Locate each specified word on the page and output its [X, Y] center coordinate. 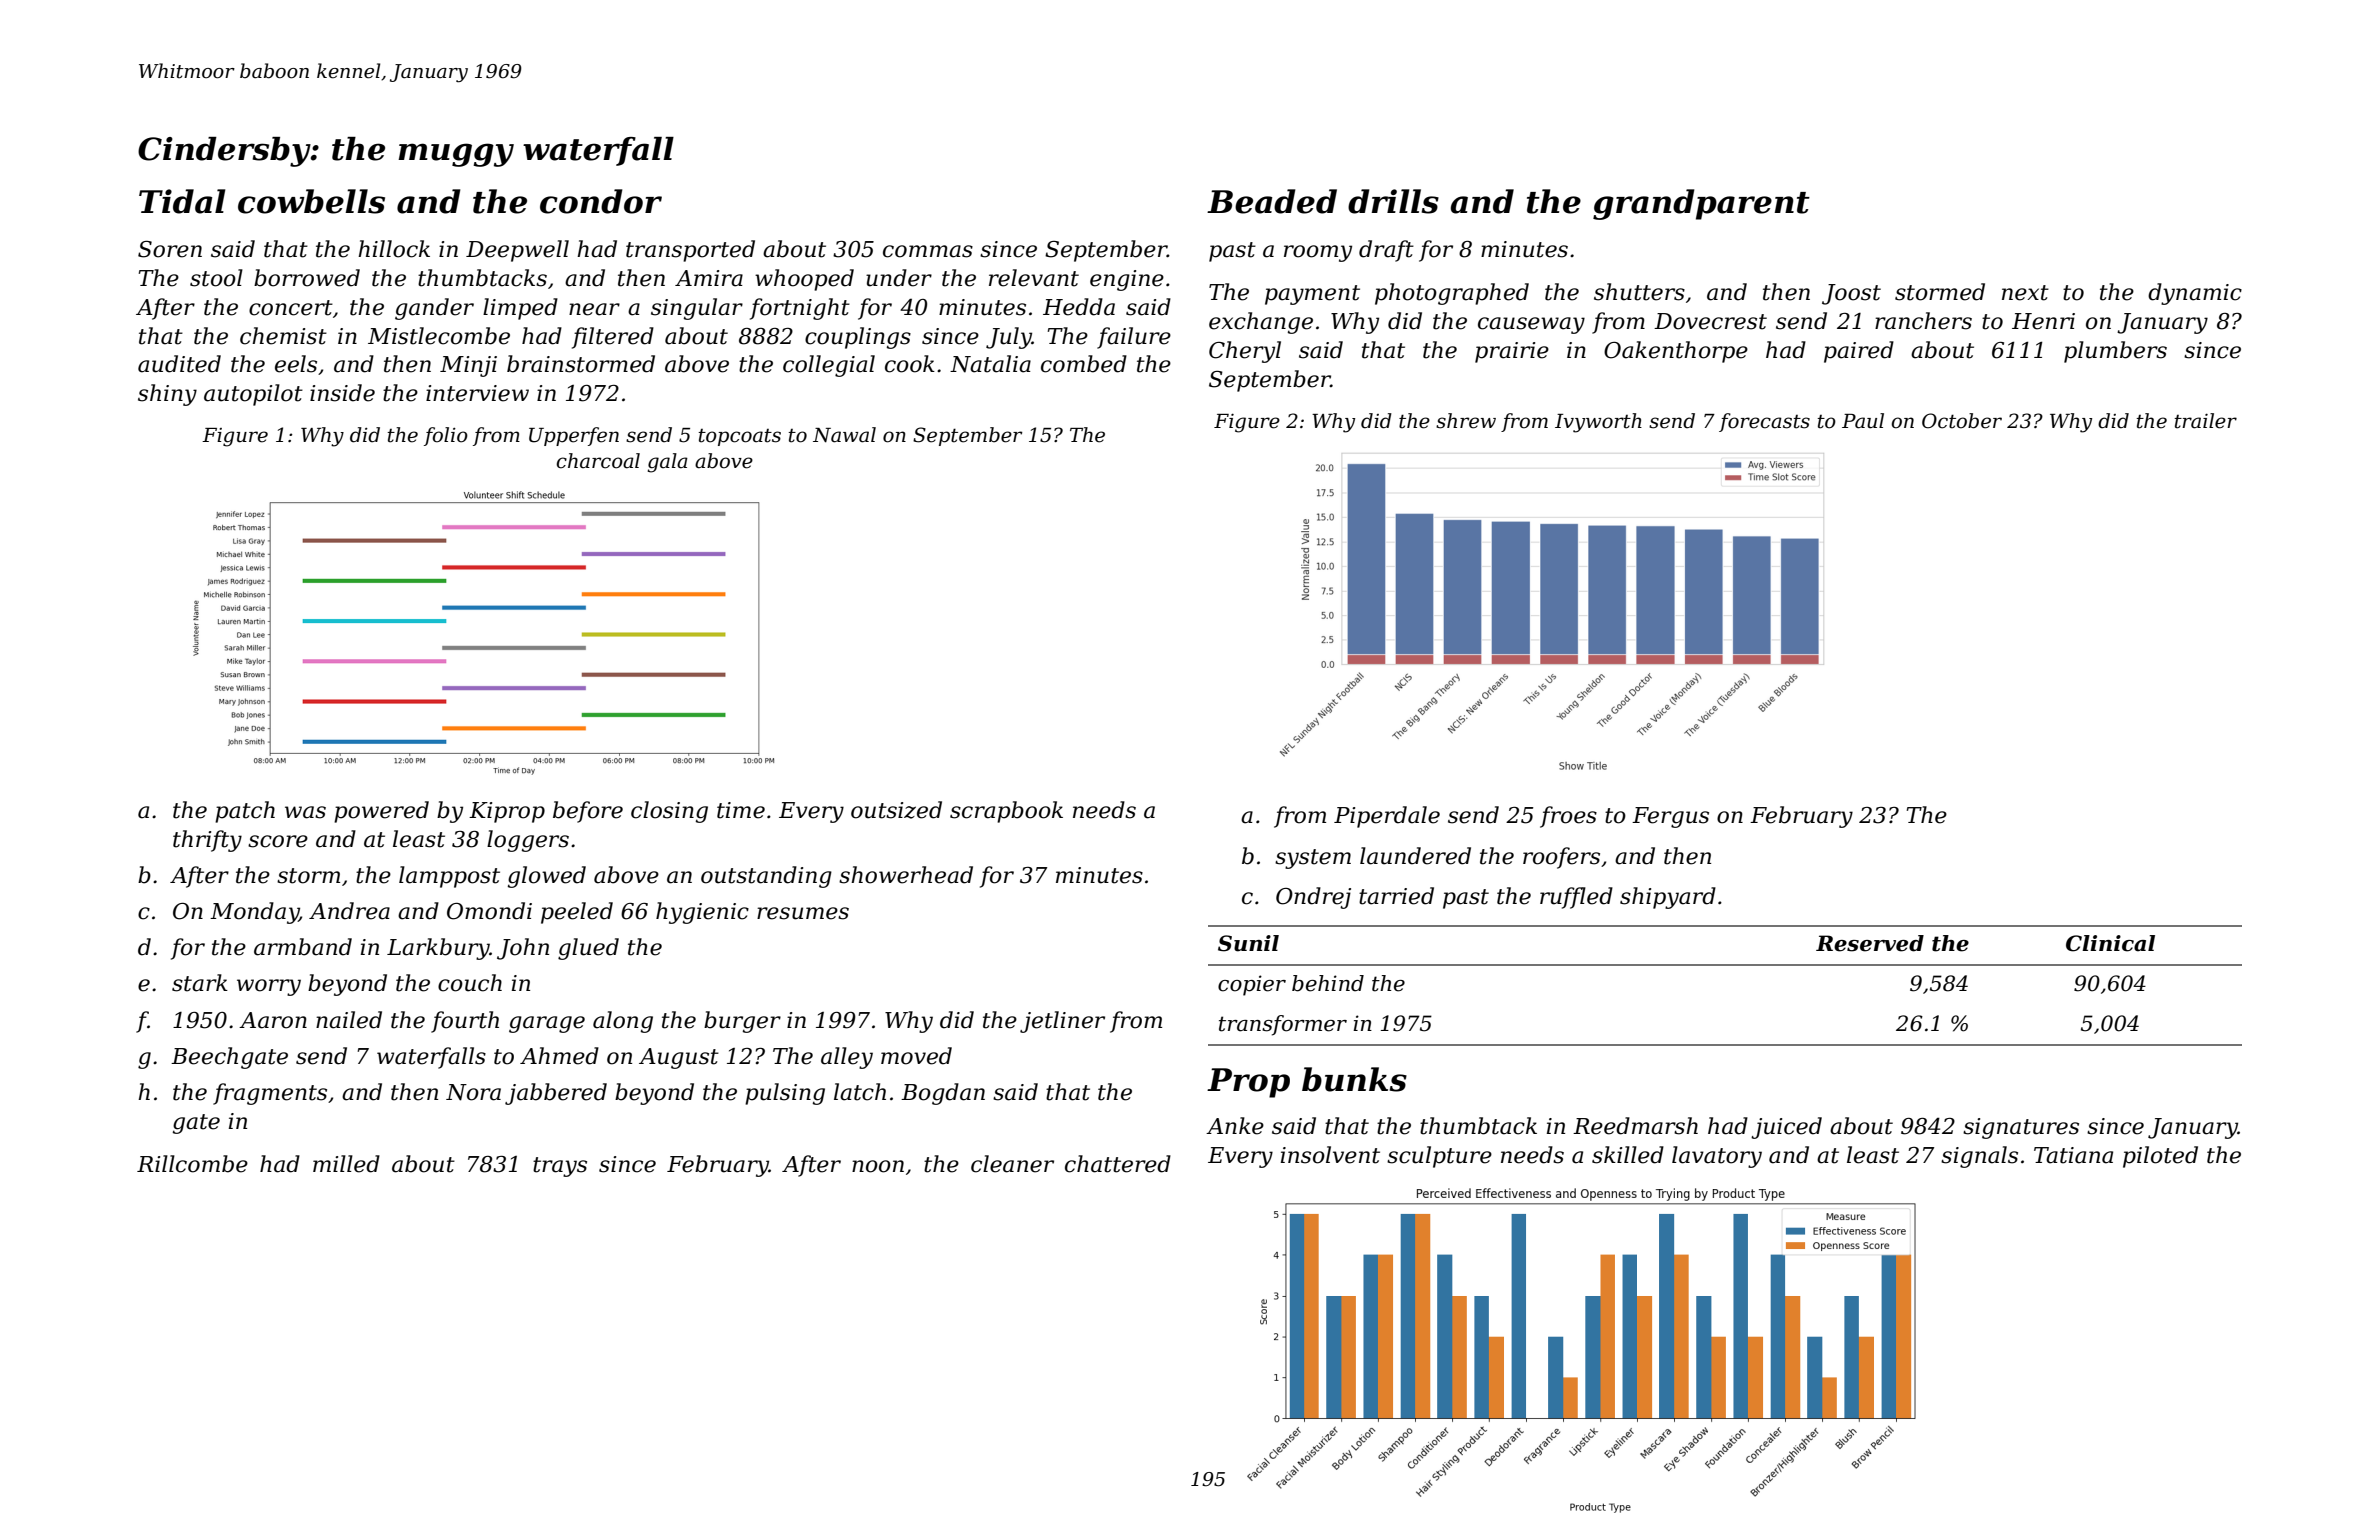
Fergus [1670, 817]
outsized [896, 810]
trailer [2205, 421]
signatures [2021, 1128]
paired [1859, 352]
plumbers [2115, 352]
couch [470, 983]
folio [446, 436]
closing [669, 812]
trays [560, 1167]
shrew [1466, 421]
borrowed [307, 278]
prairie [1512, 352]
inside [342, 393]
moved [916, 1056]
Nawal [844, 435]
